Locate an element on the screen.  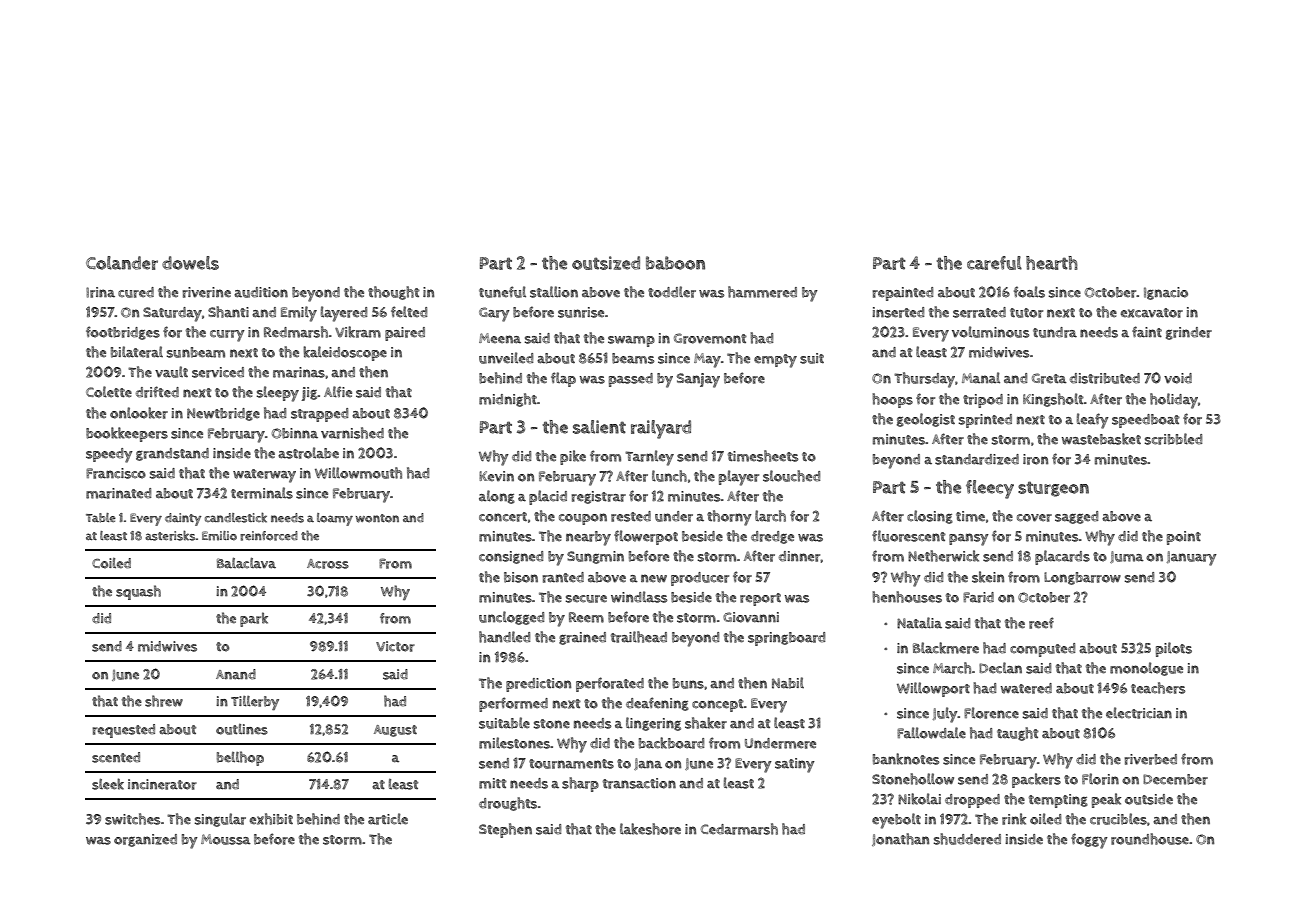
bilateral is located at coordinates (137, 352).
